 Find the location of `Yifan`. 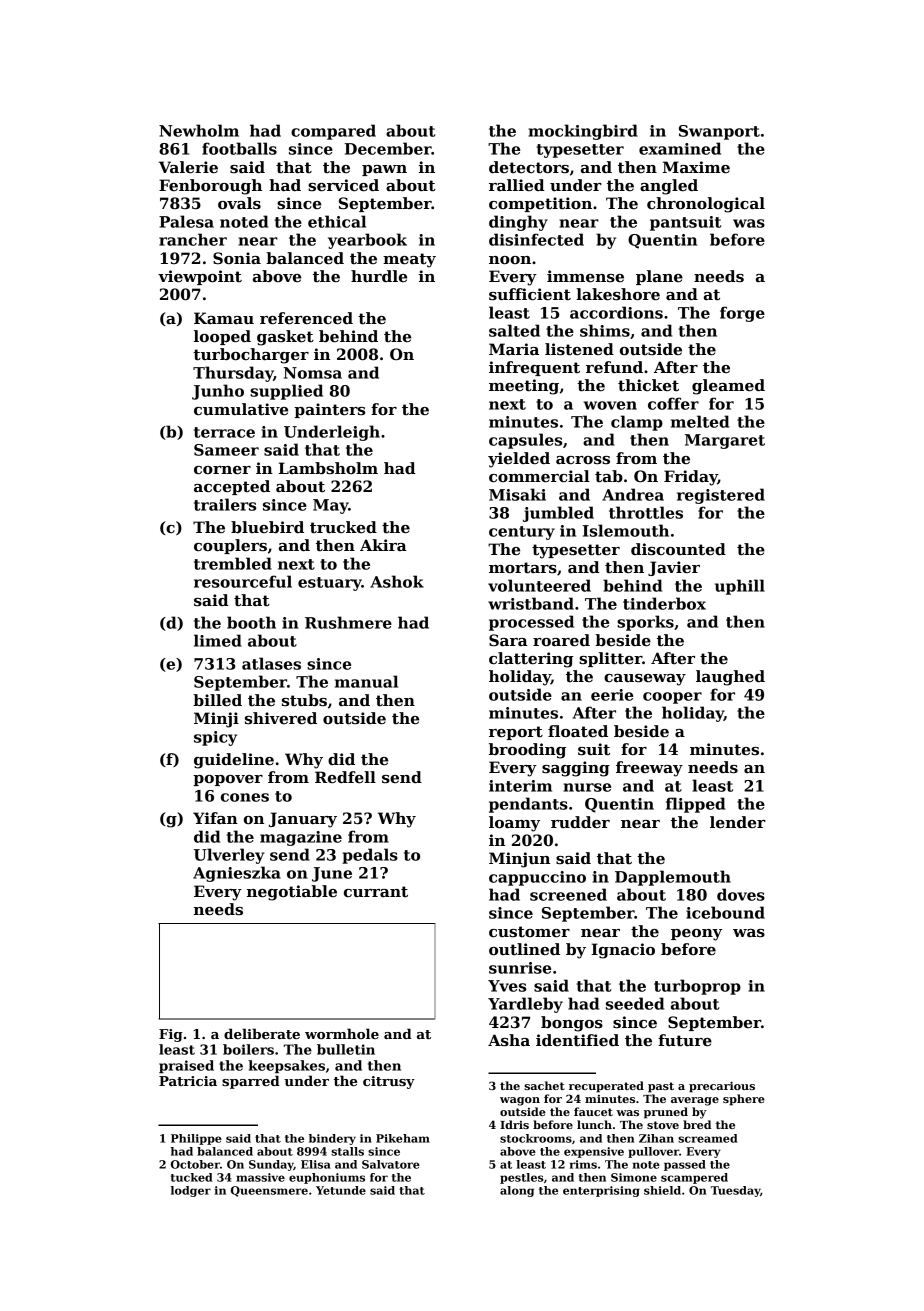

Yifan is located at coordinates (215, 818).
